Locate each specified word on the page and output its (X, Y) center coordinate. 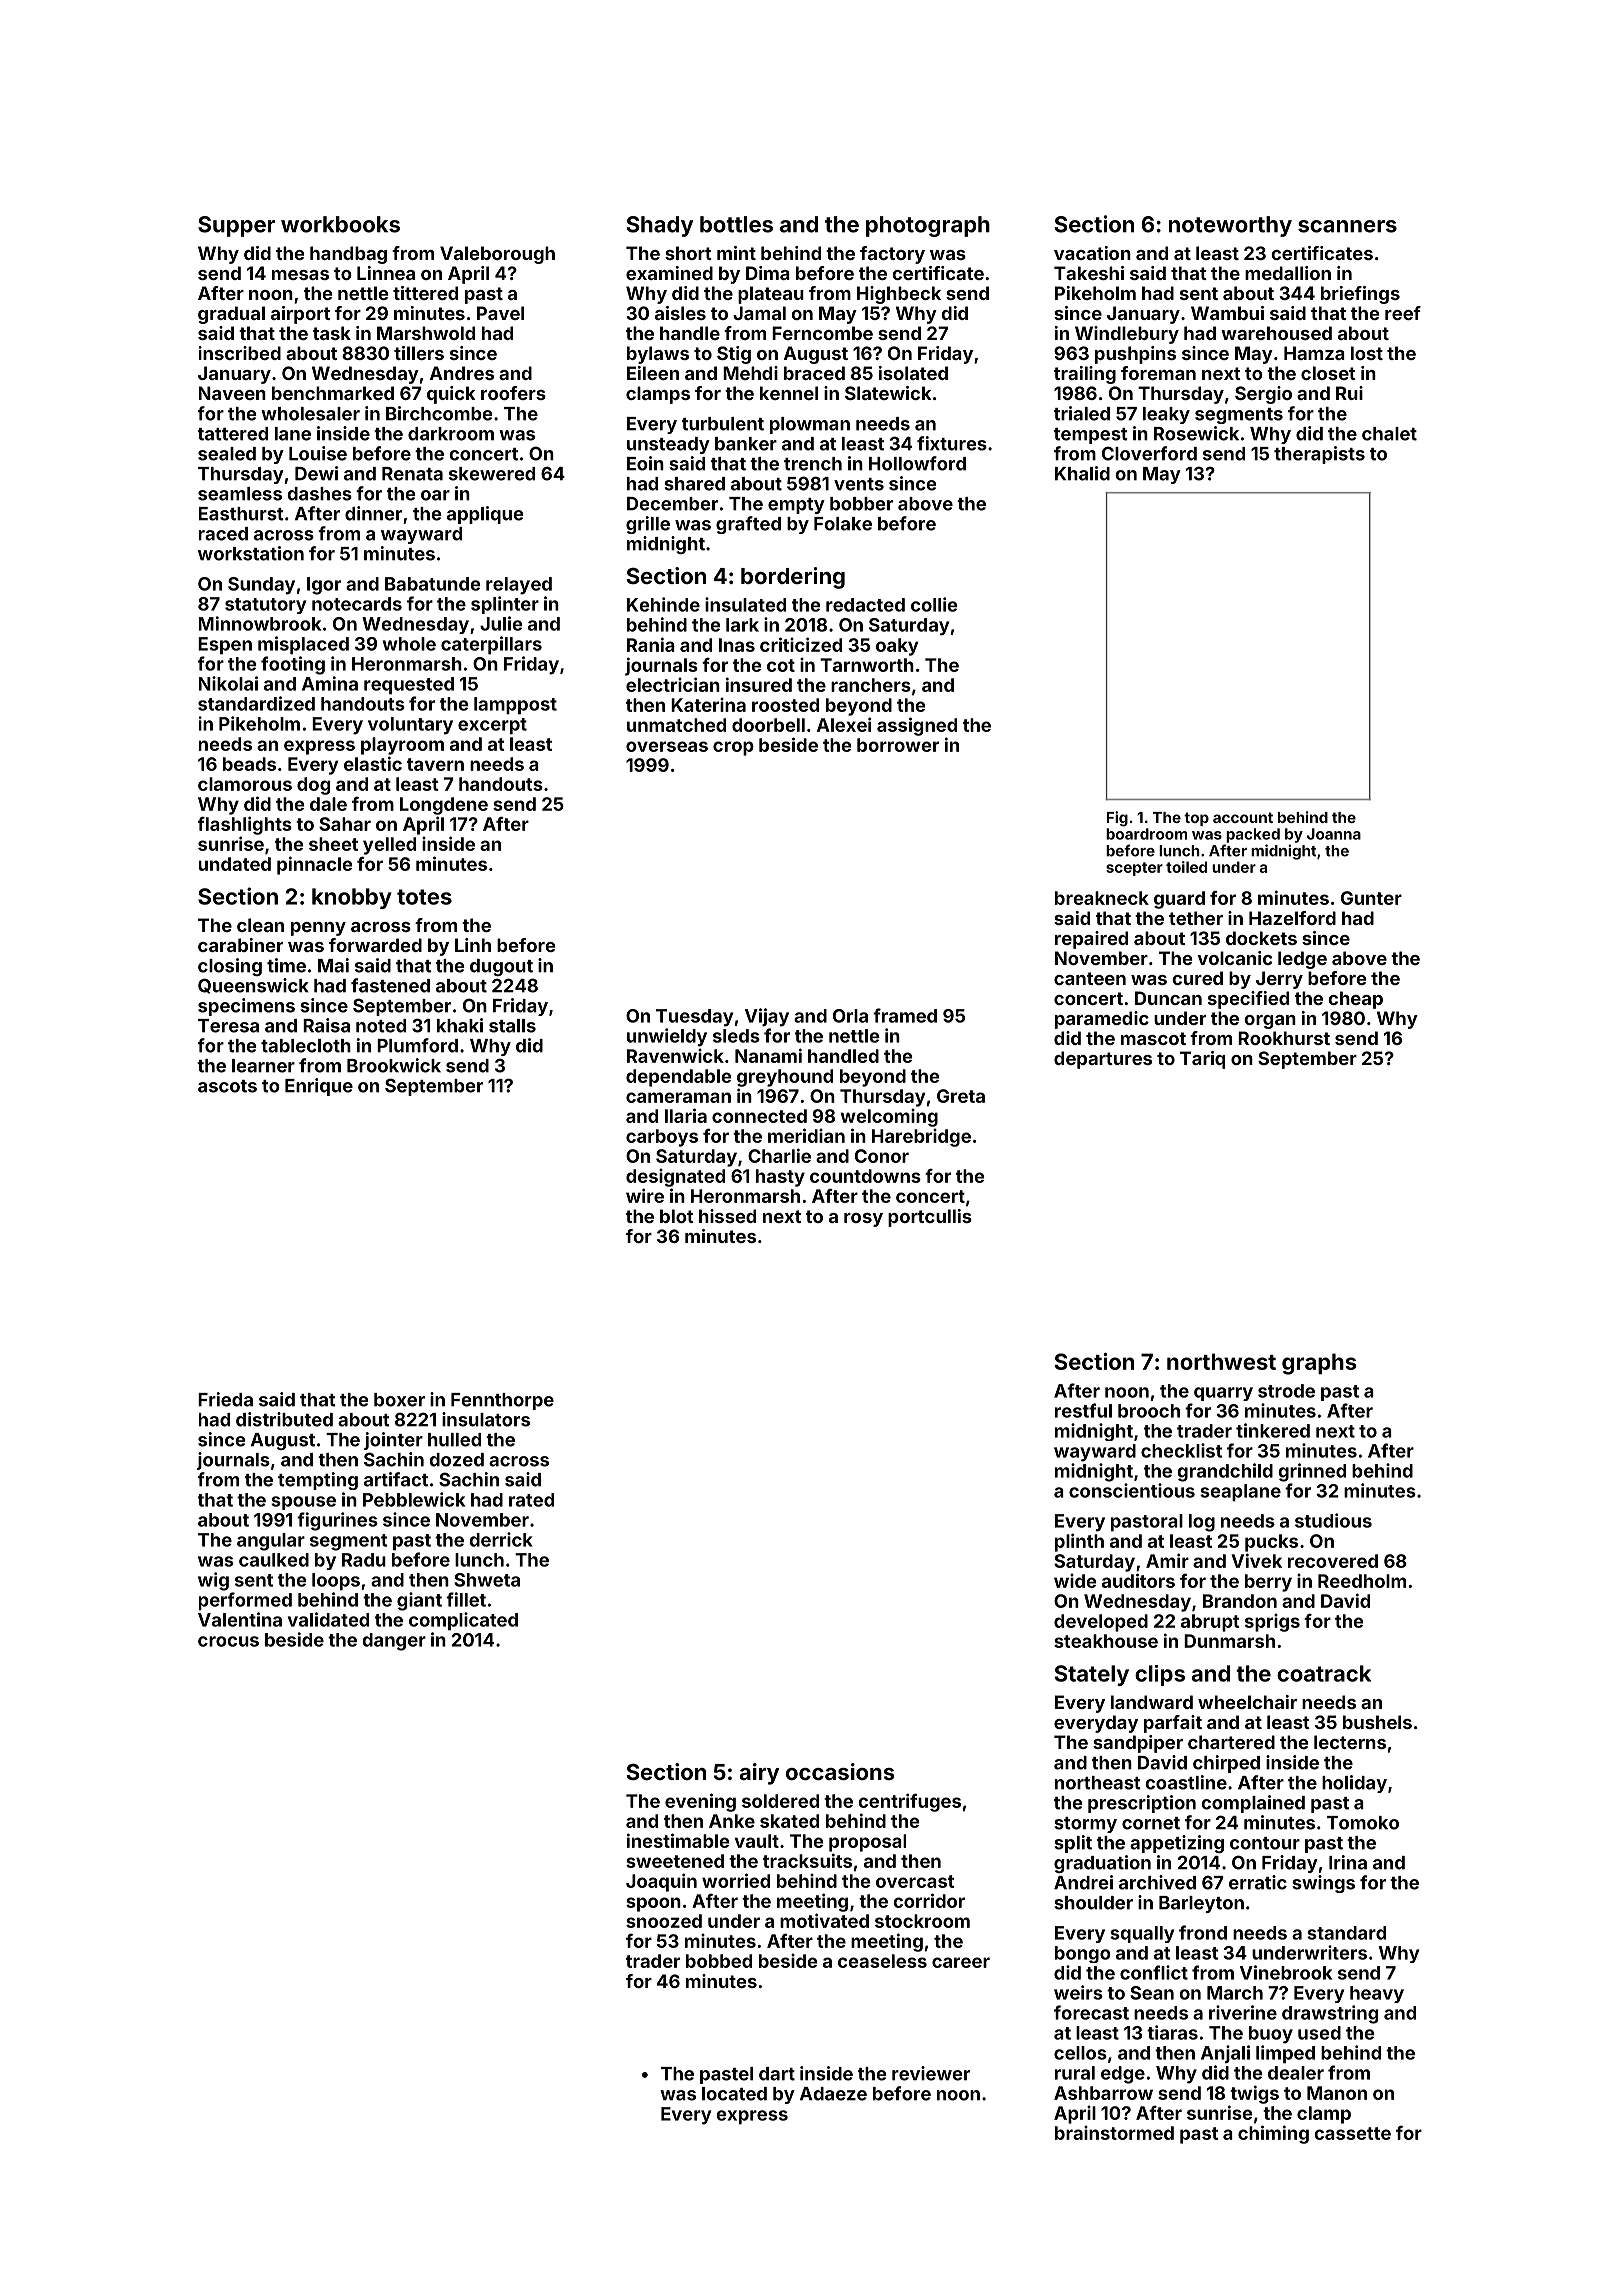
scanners (1347, 226)
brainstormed (1114, 2133)
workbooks (340, 224)
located (734, 2094)
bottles (736, 224)
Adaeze (833, 2094)
